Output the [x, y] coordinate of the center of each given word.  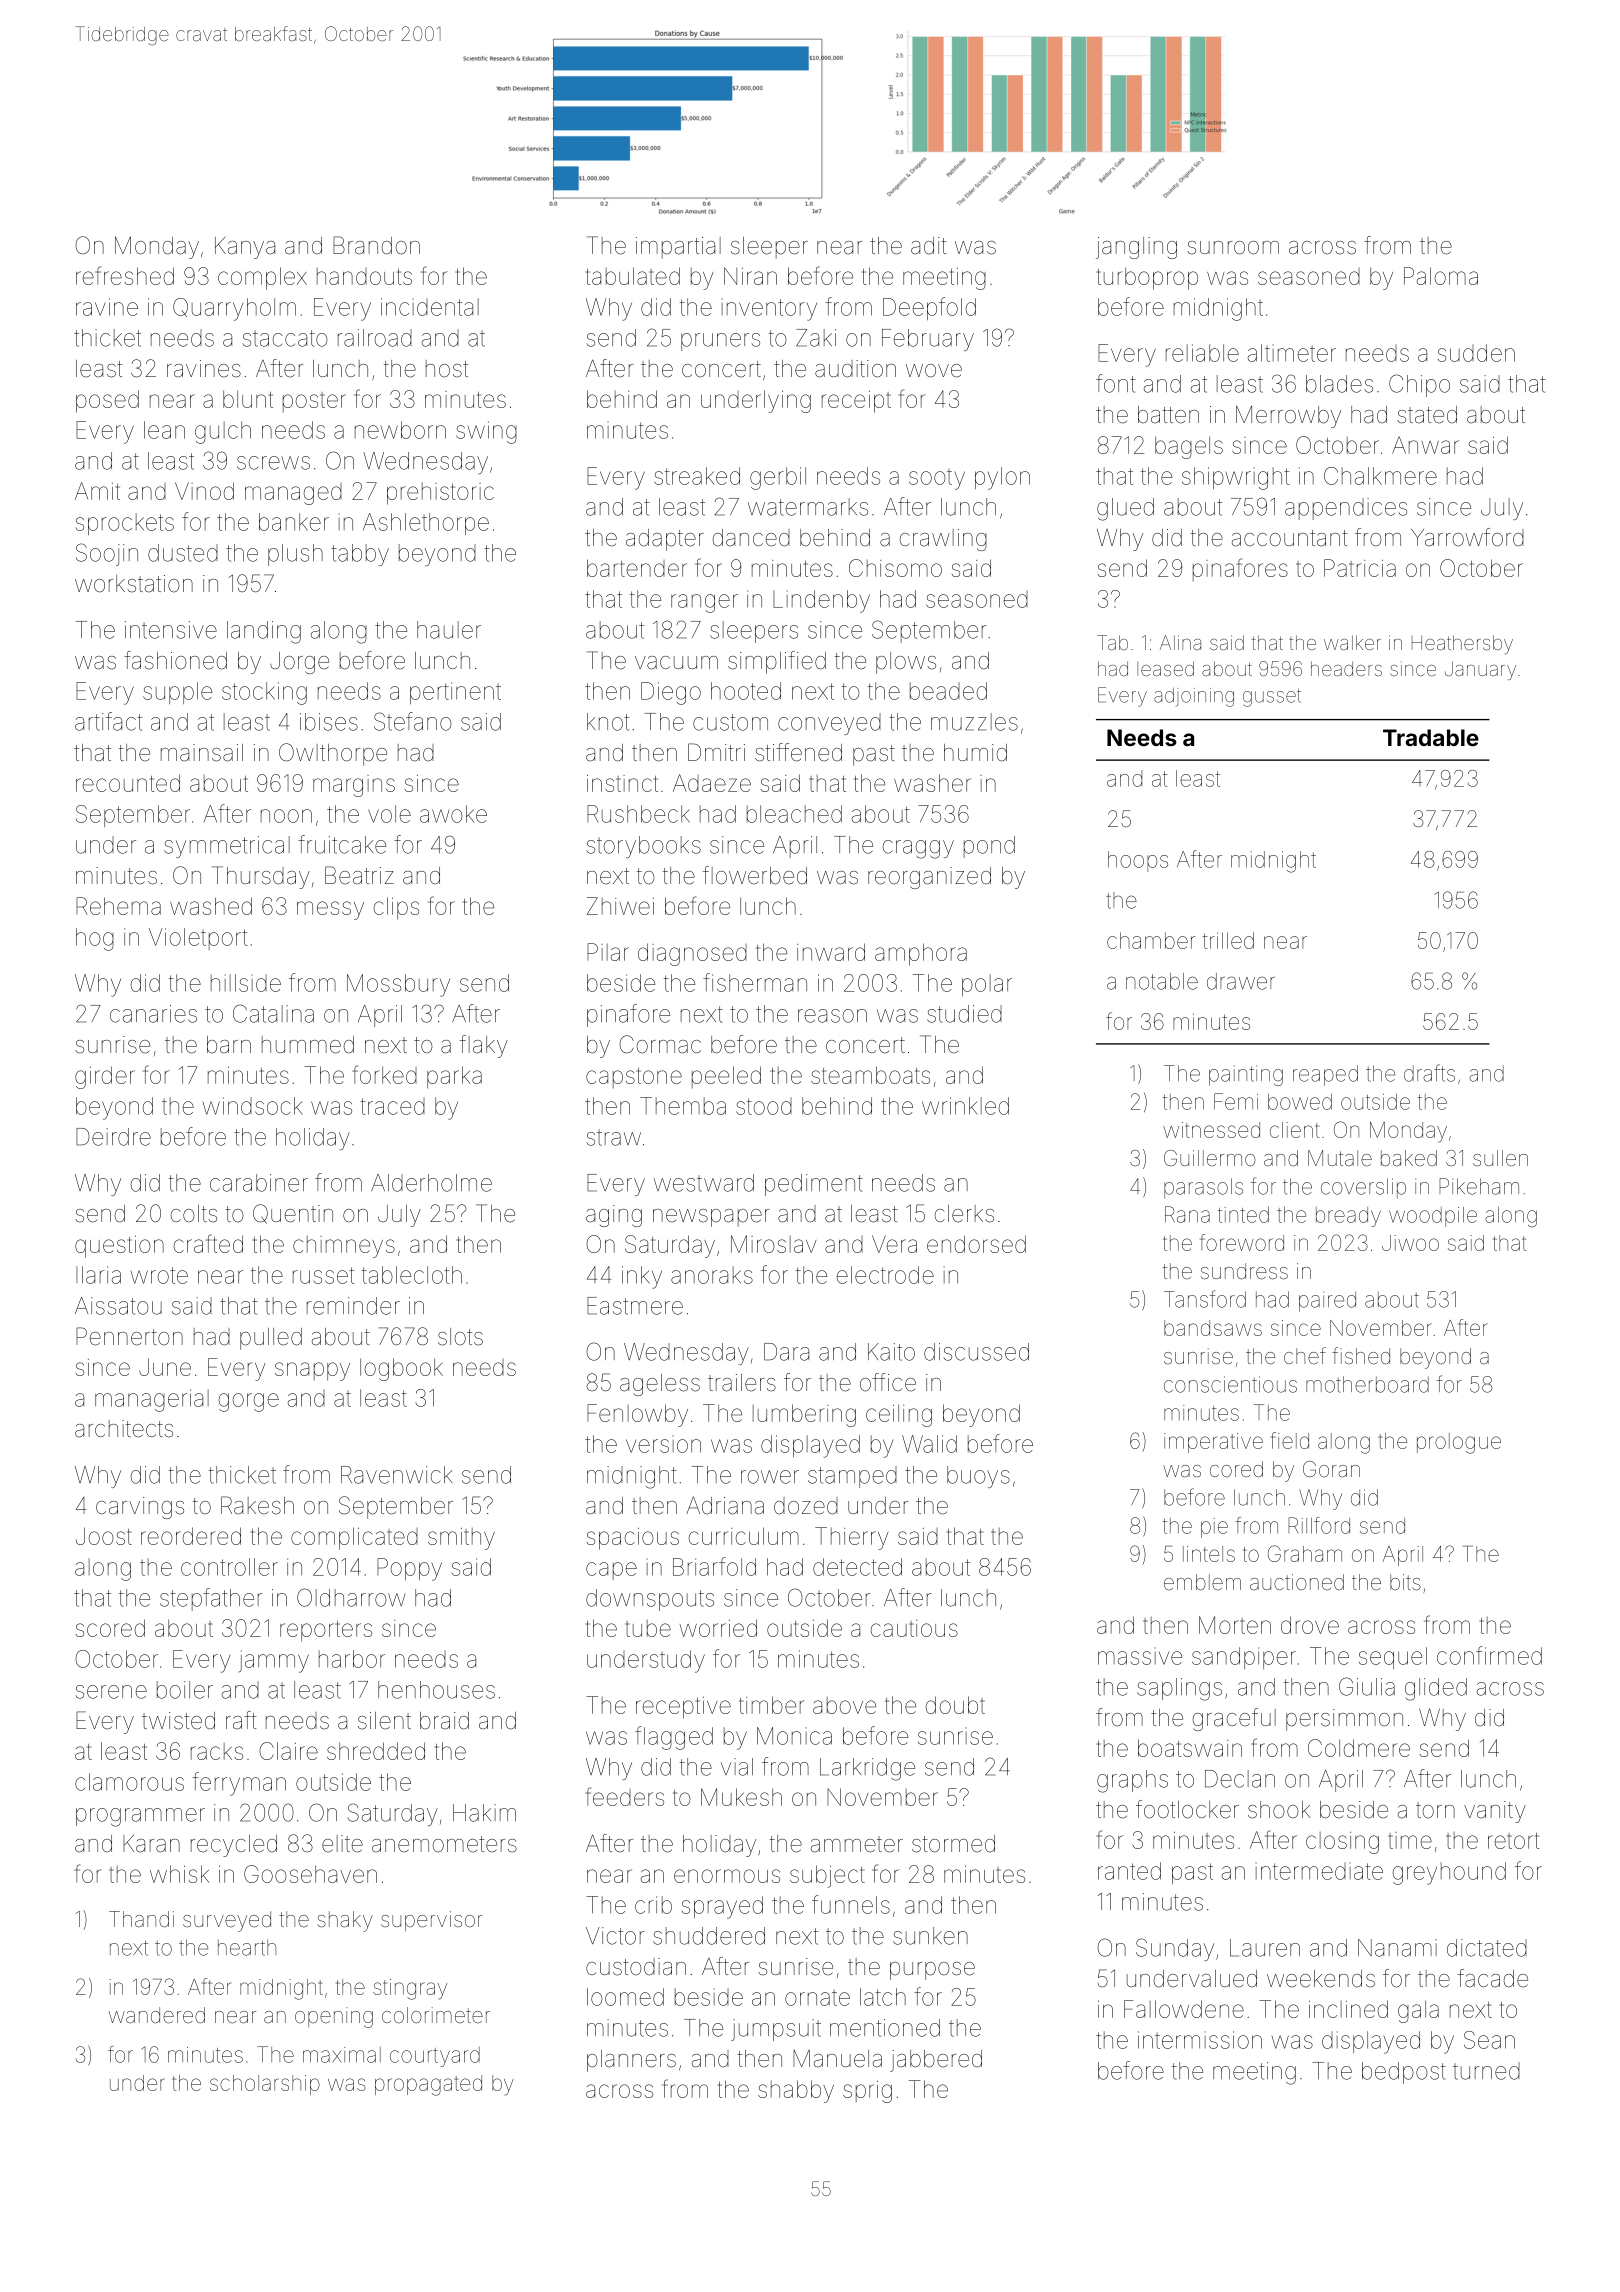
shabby [796, 2091]
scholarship [265, 2085]
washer [932, 783]
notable [1162, 981]
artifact [109, 721]
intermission [1200, 2040]
